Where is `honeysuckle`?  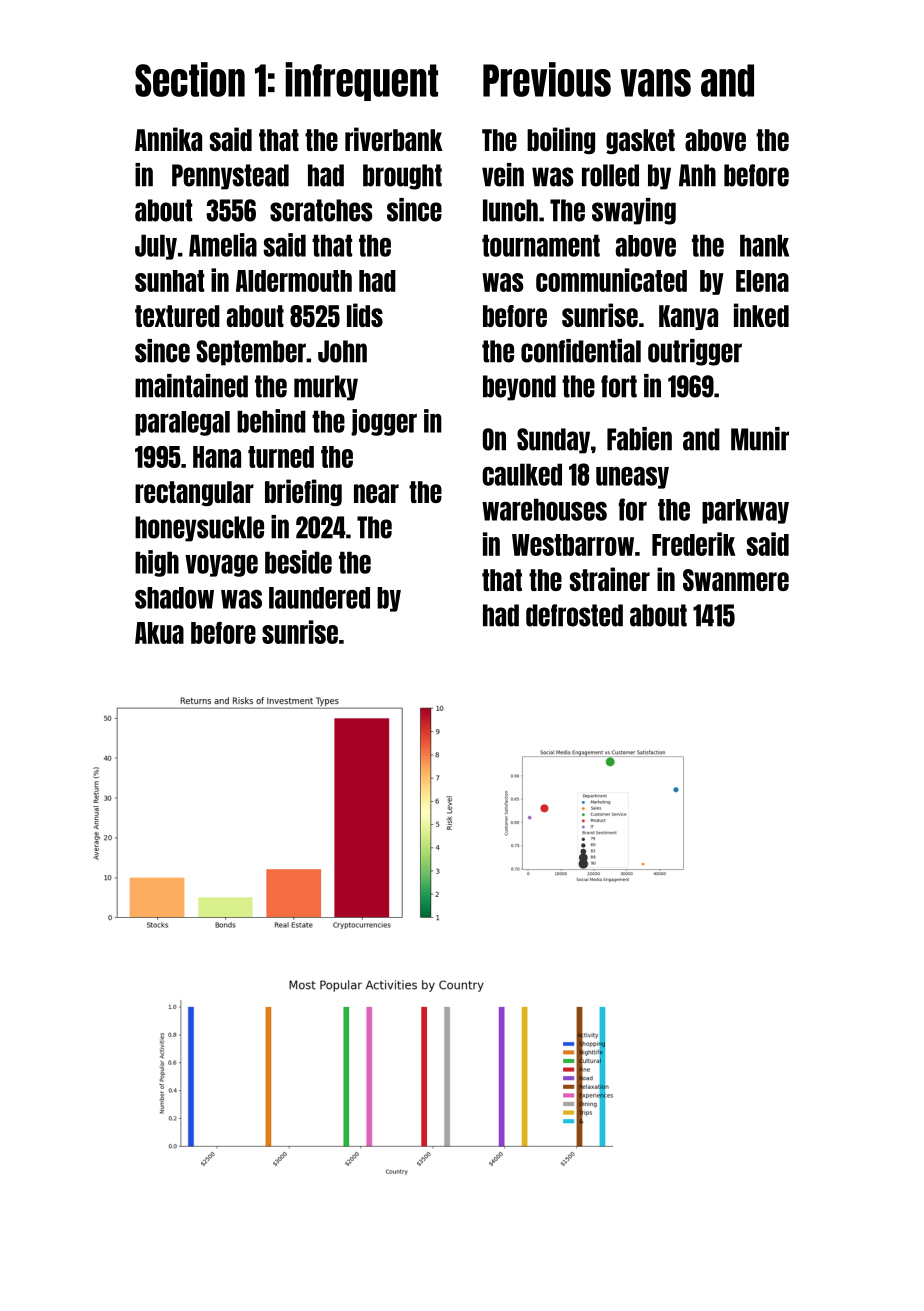
honeysuckle is located at coordinates (199, 529).
